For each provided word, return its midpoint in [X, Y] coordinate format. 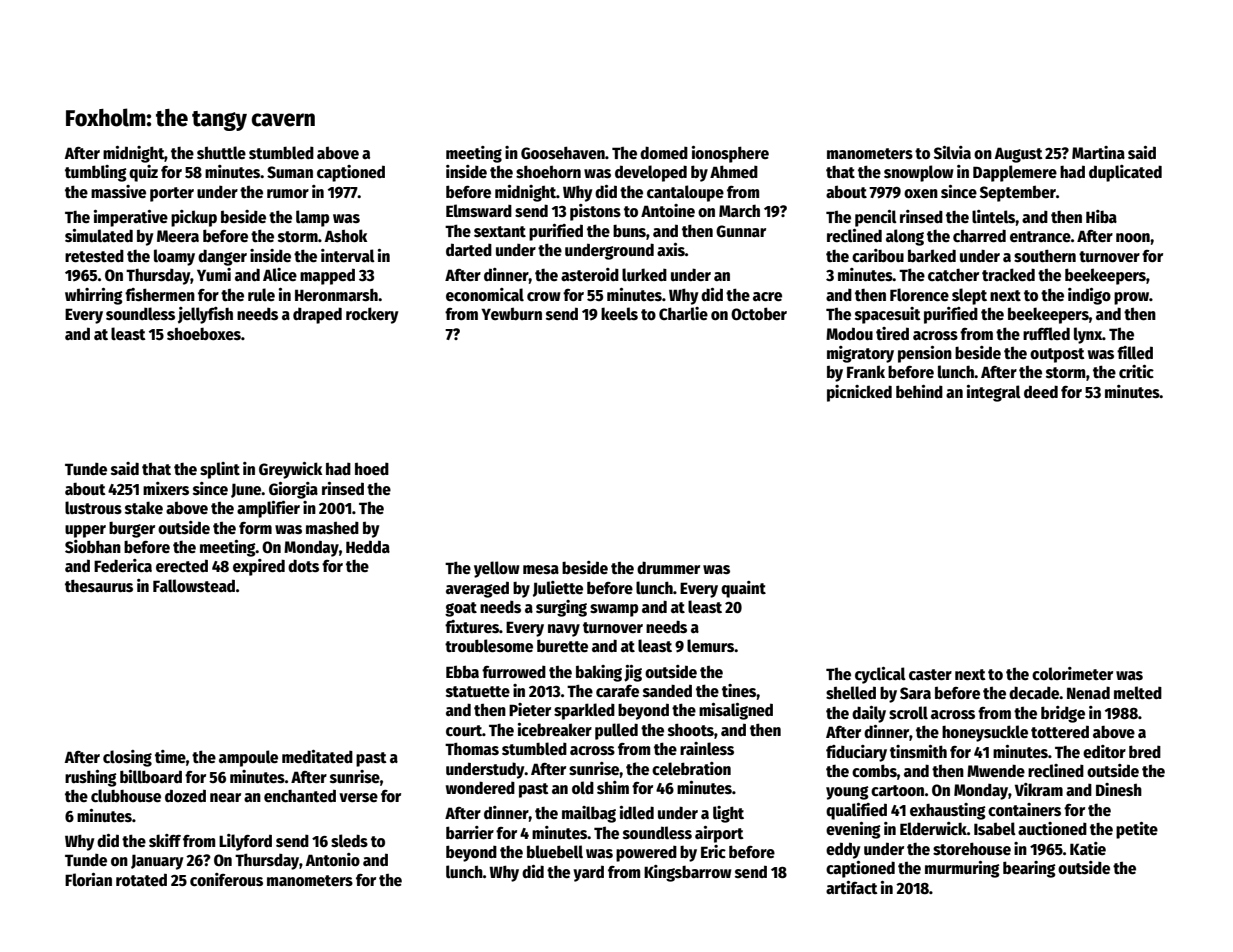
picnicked [859, 393]
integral [994, 393]
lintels [994, 216]
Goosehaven [563, 152]
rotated [141, 879]
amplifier [268, 509]
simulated [99, 236]
